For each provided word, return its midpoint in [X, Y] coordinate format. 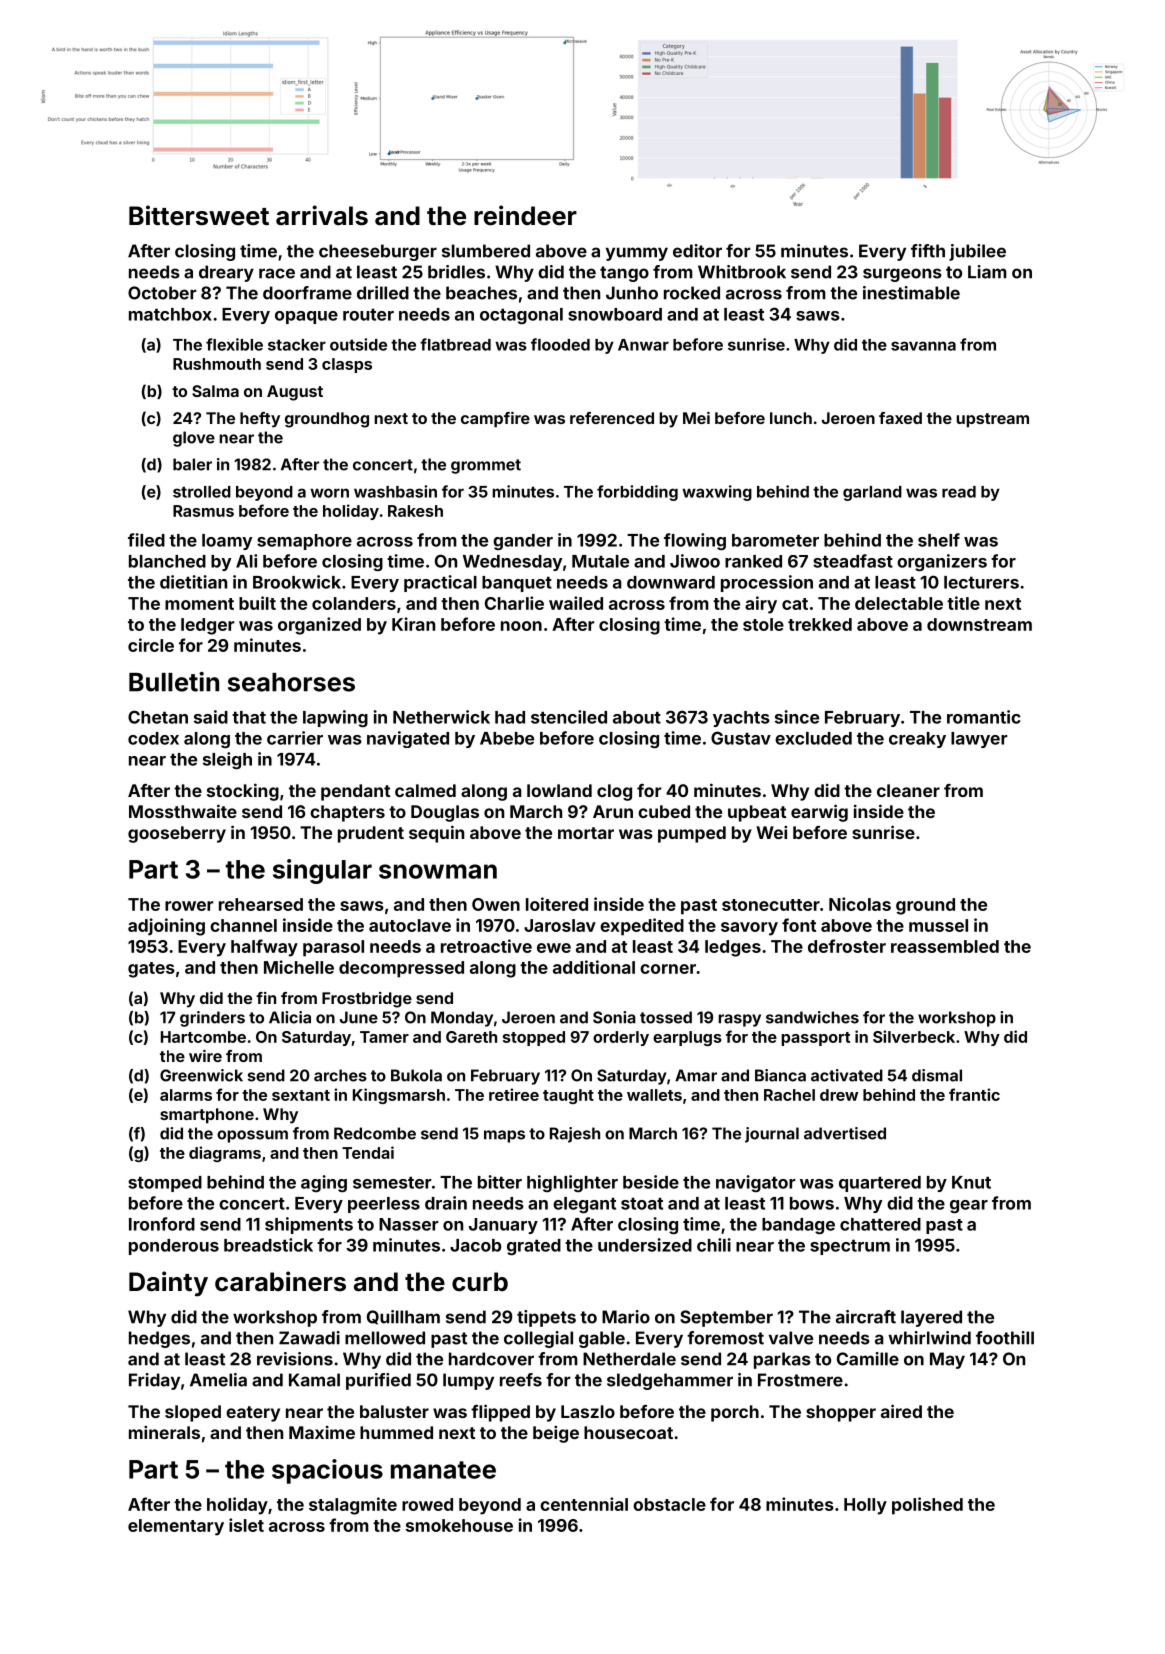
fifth [928, 251]
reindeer [525, 215]
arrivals [322, 215]
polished [927, 1506]
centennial [584, 1504]
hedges [159, 1339]
